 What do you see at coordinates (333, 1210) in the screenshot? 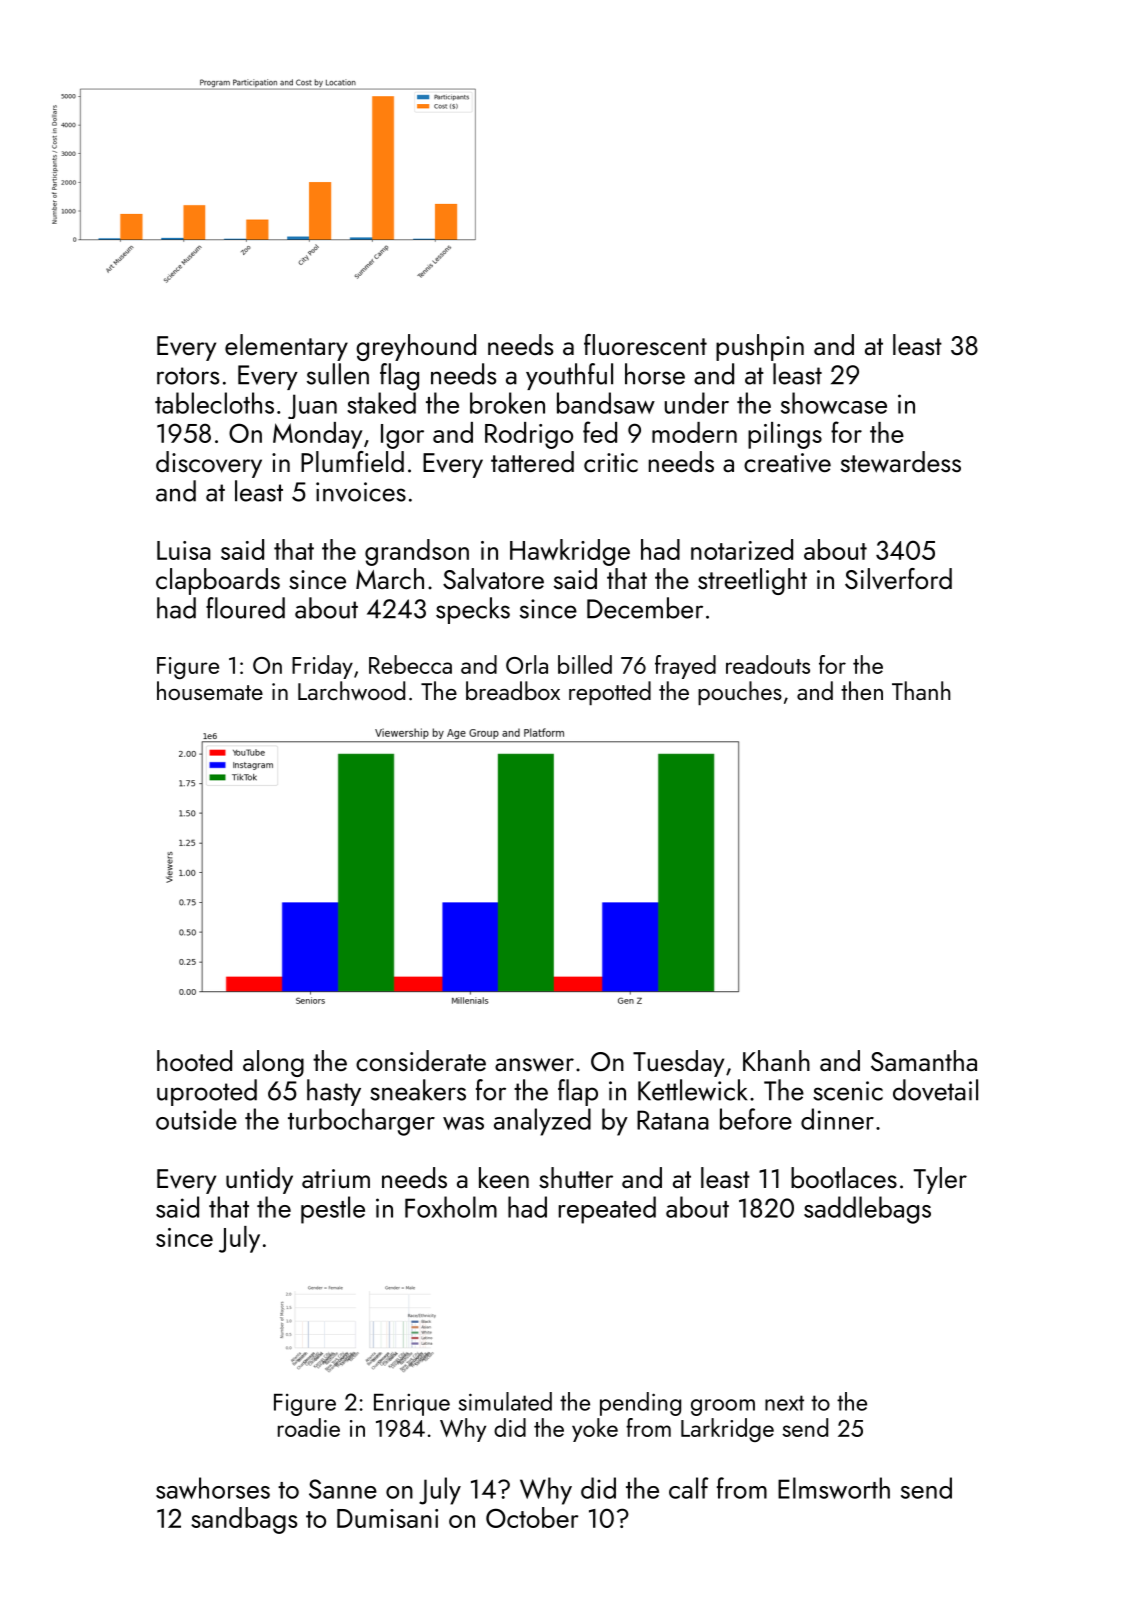
I see `pestle` at bounding box center [333, 1210].
